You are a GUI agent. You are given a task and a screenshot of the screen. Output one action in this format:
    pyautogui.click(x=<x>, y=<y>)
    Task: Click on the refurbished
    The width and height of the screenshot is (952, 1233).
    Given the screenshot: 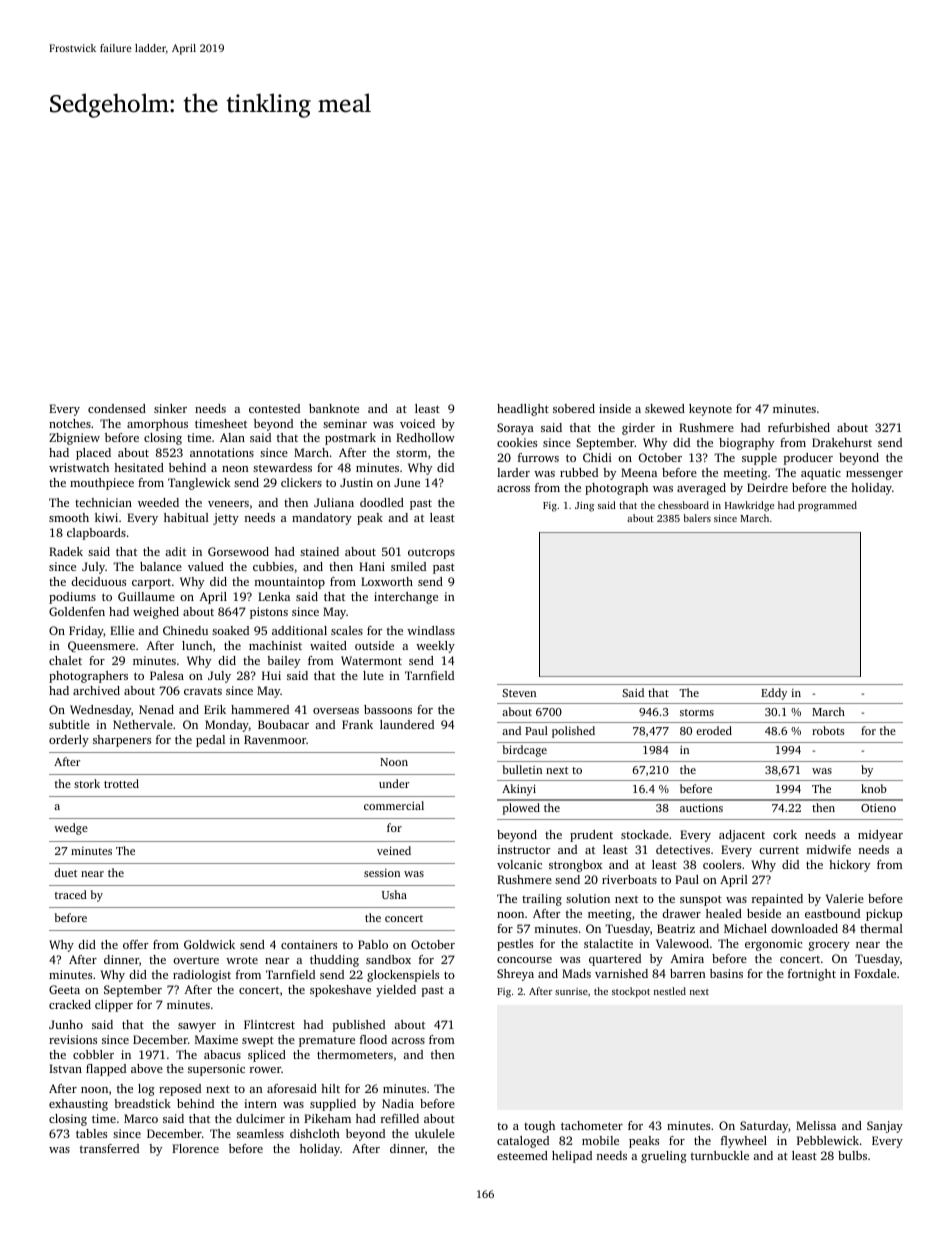 What is the action you would take?
    pyautogui.click(x=799, y=427)
